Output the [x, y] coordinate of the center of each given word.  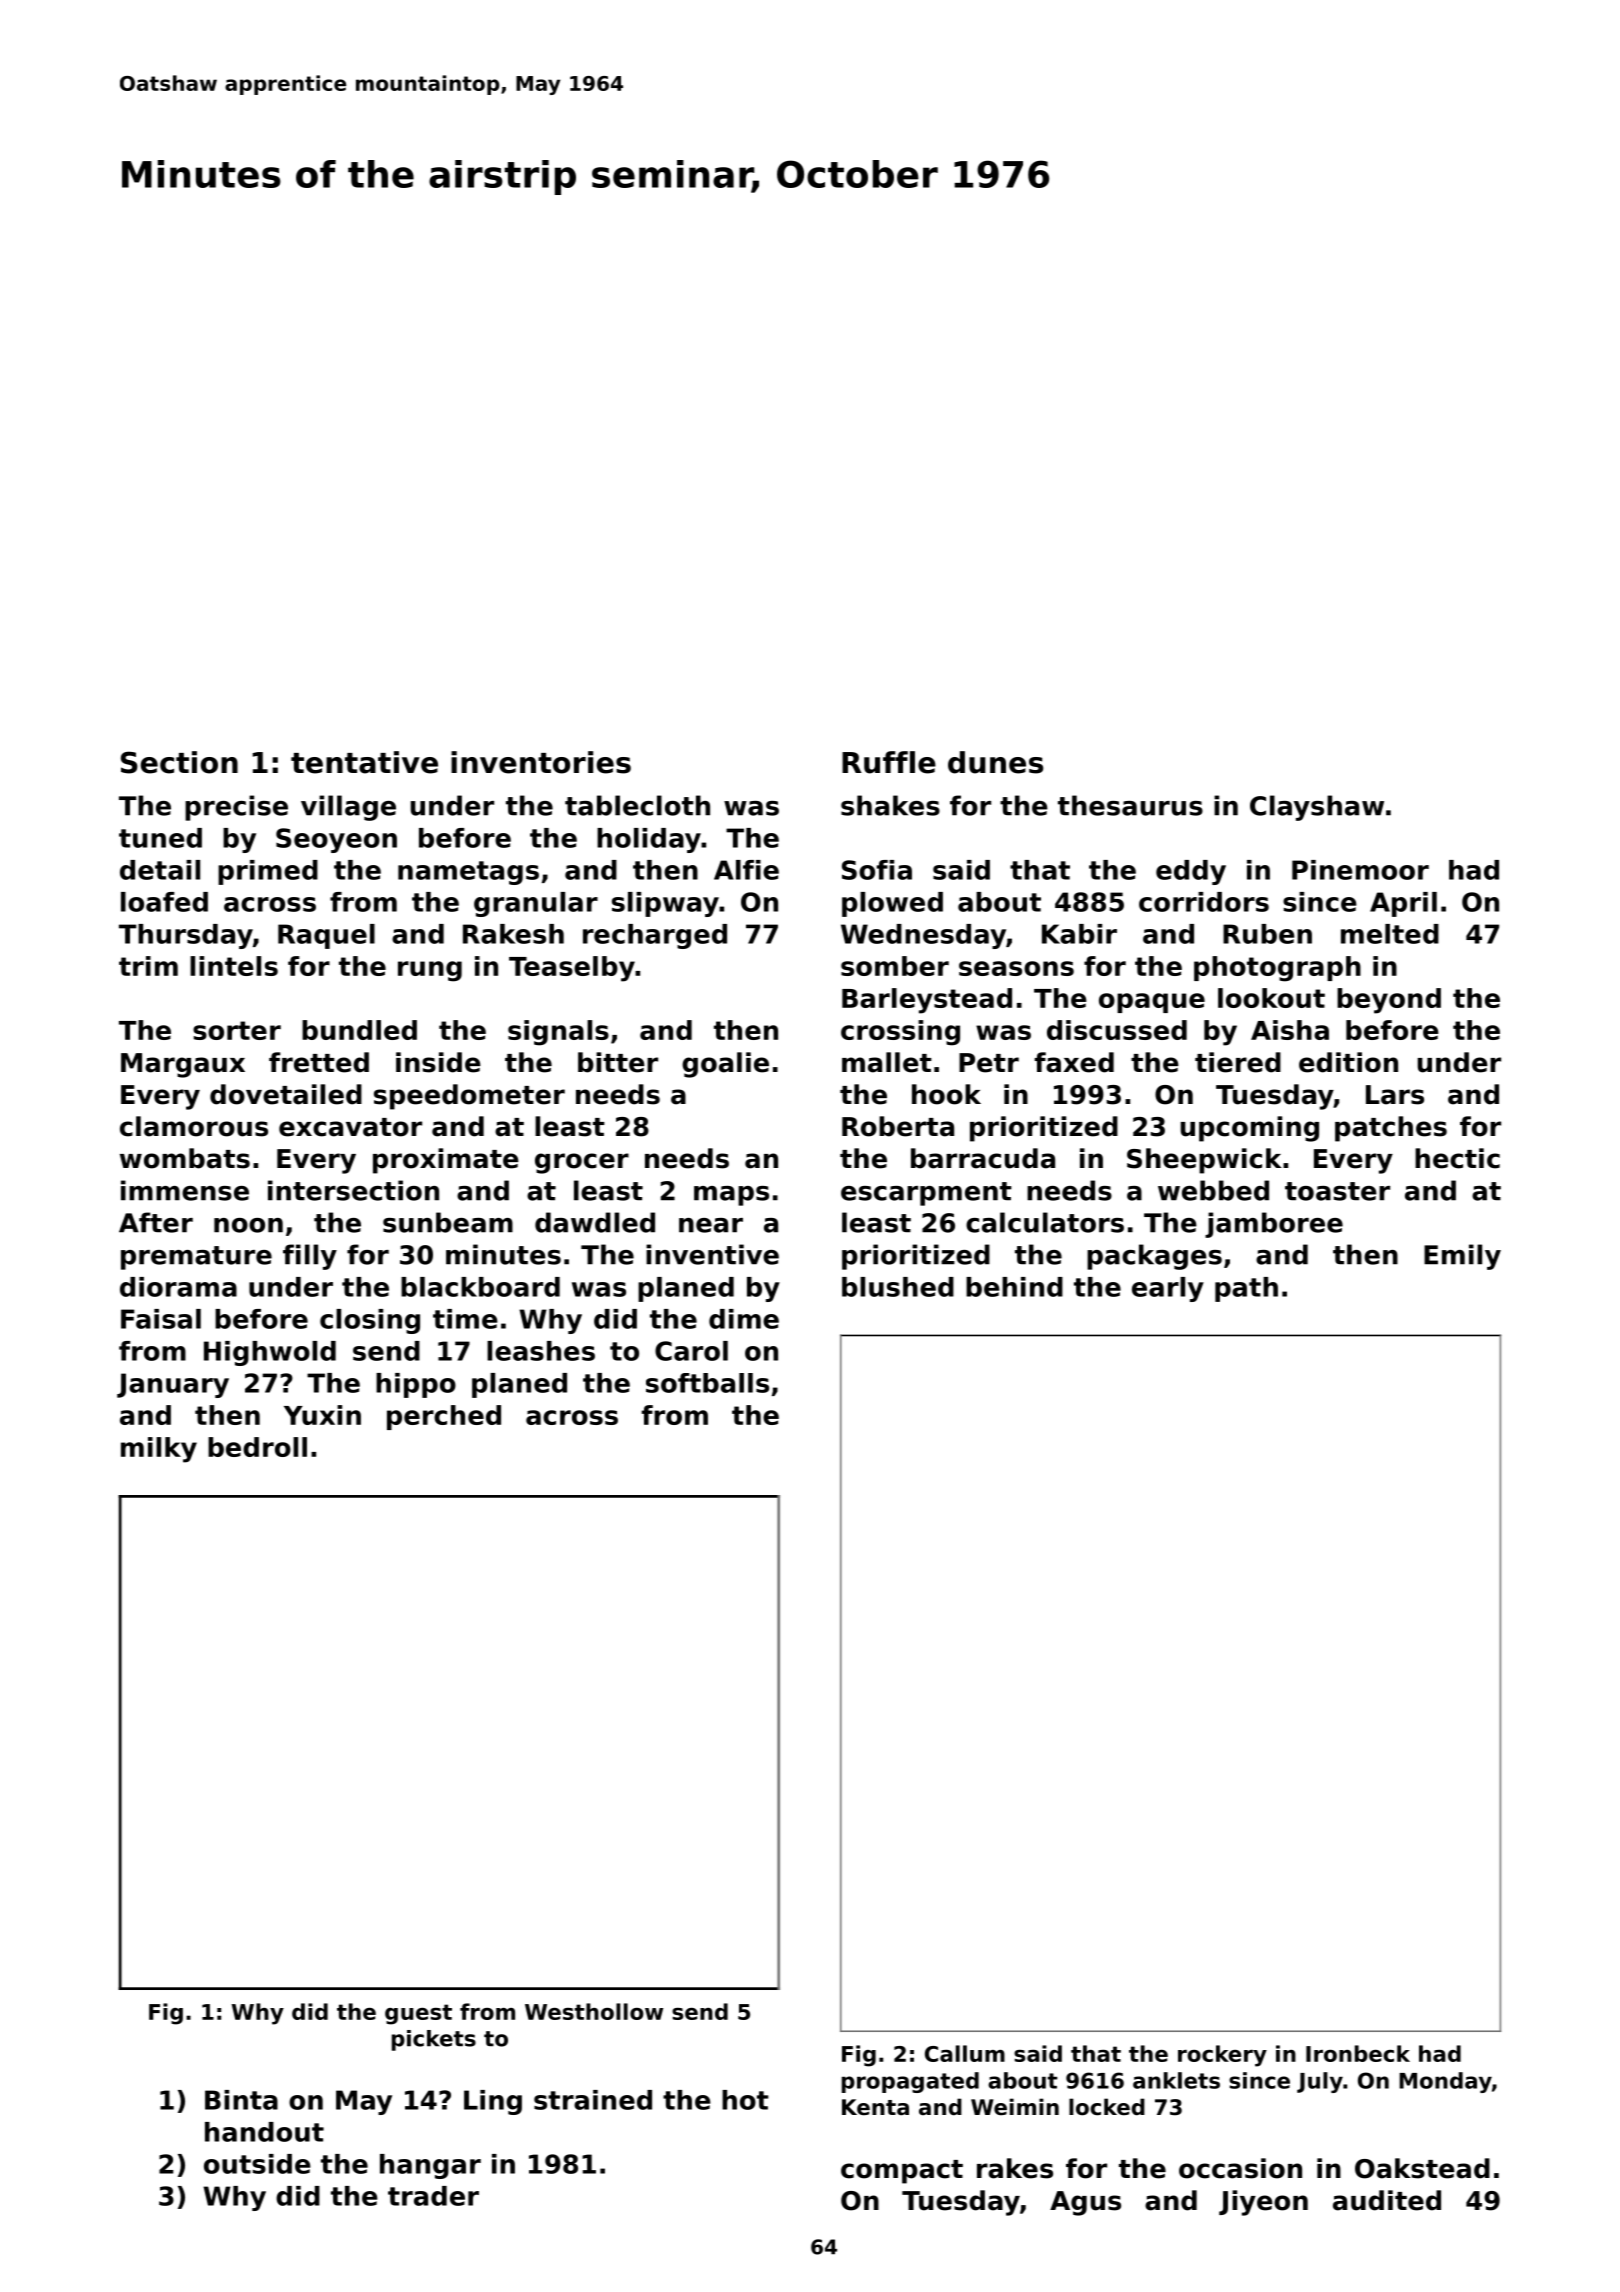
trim [148, 966]
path [1246, 1289]
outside [257, 2164]
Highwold [270, 1353]
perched [444, 1417]
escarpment [926, 1194]
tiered [1238, 1062]
